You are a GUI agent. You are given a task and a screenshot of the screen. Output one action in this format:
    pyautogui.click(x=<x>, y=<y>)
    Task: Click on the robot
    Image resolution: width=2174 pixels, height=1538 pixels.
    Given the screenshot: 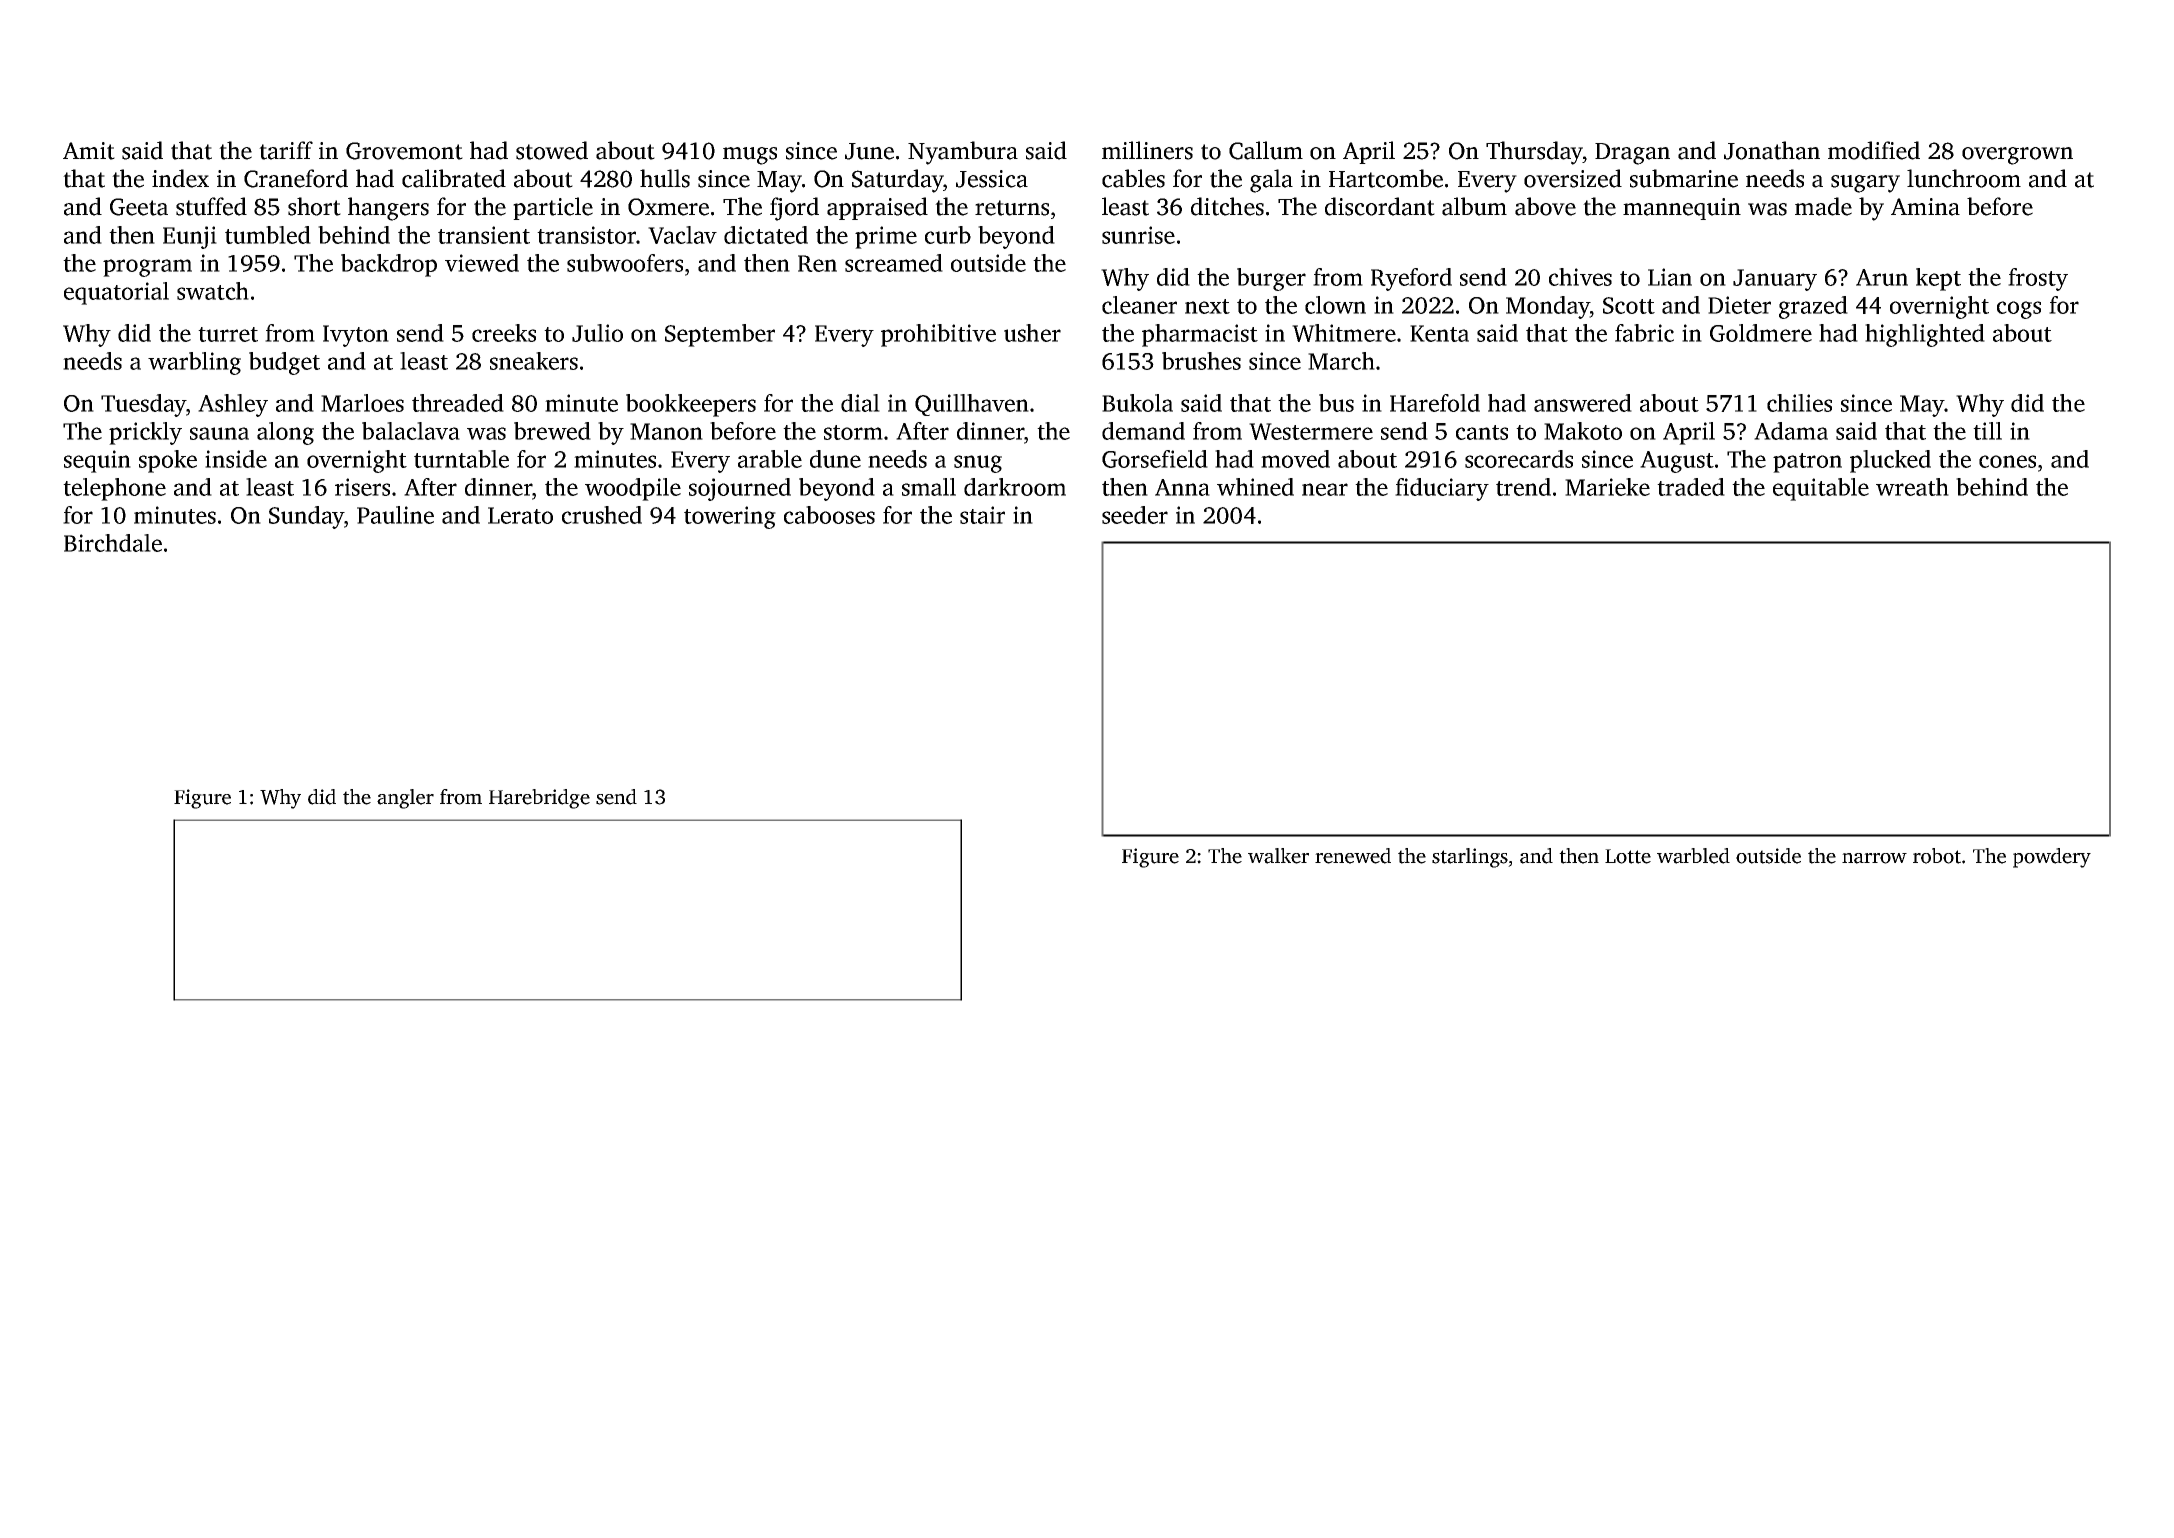 What is the action you would take?
    pyautogui.click(x=1937, y=856)
